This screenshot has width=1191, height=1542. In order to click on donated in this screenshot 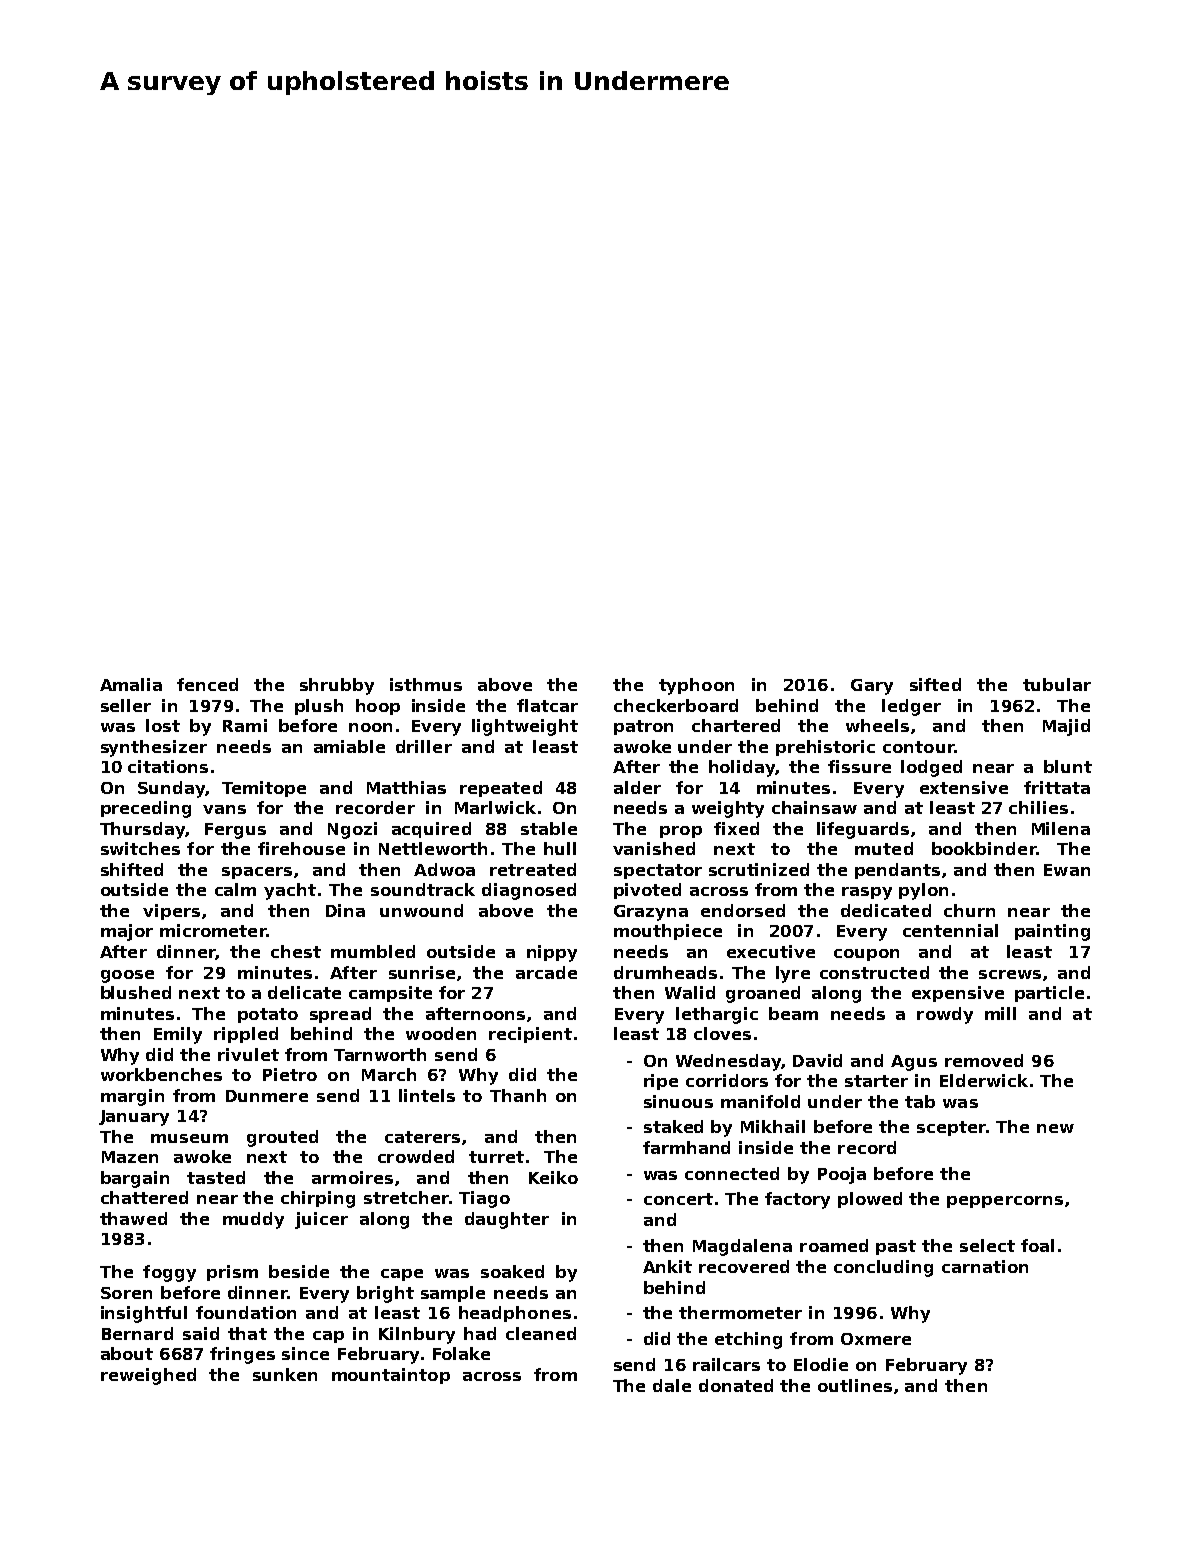, I will do `click(736, 1385)`.
